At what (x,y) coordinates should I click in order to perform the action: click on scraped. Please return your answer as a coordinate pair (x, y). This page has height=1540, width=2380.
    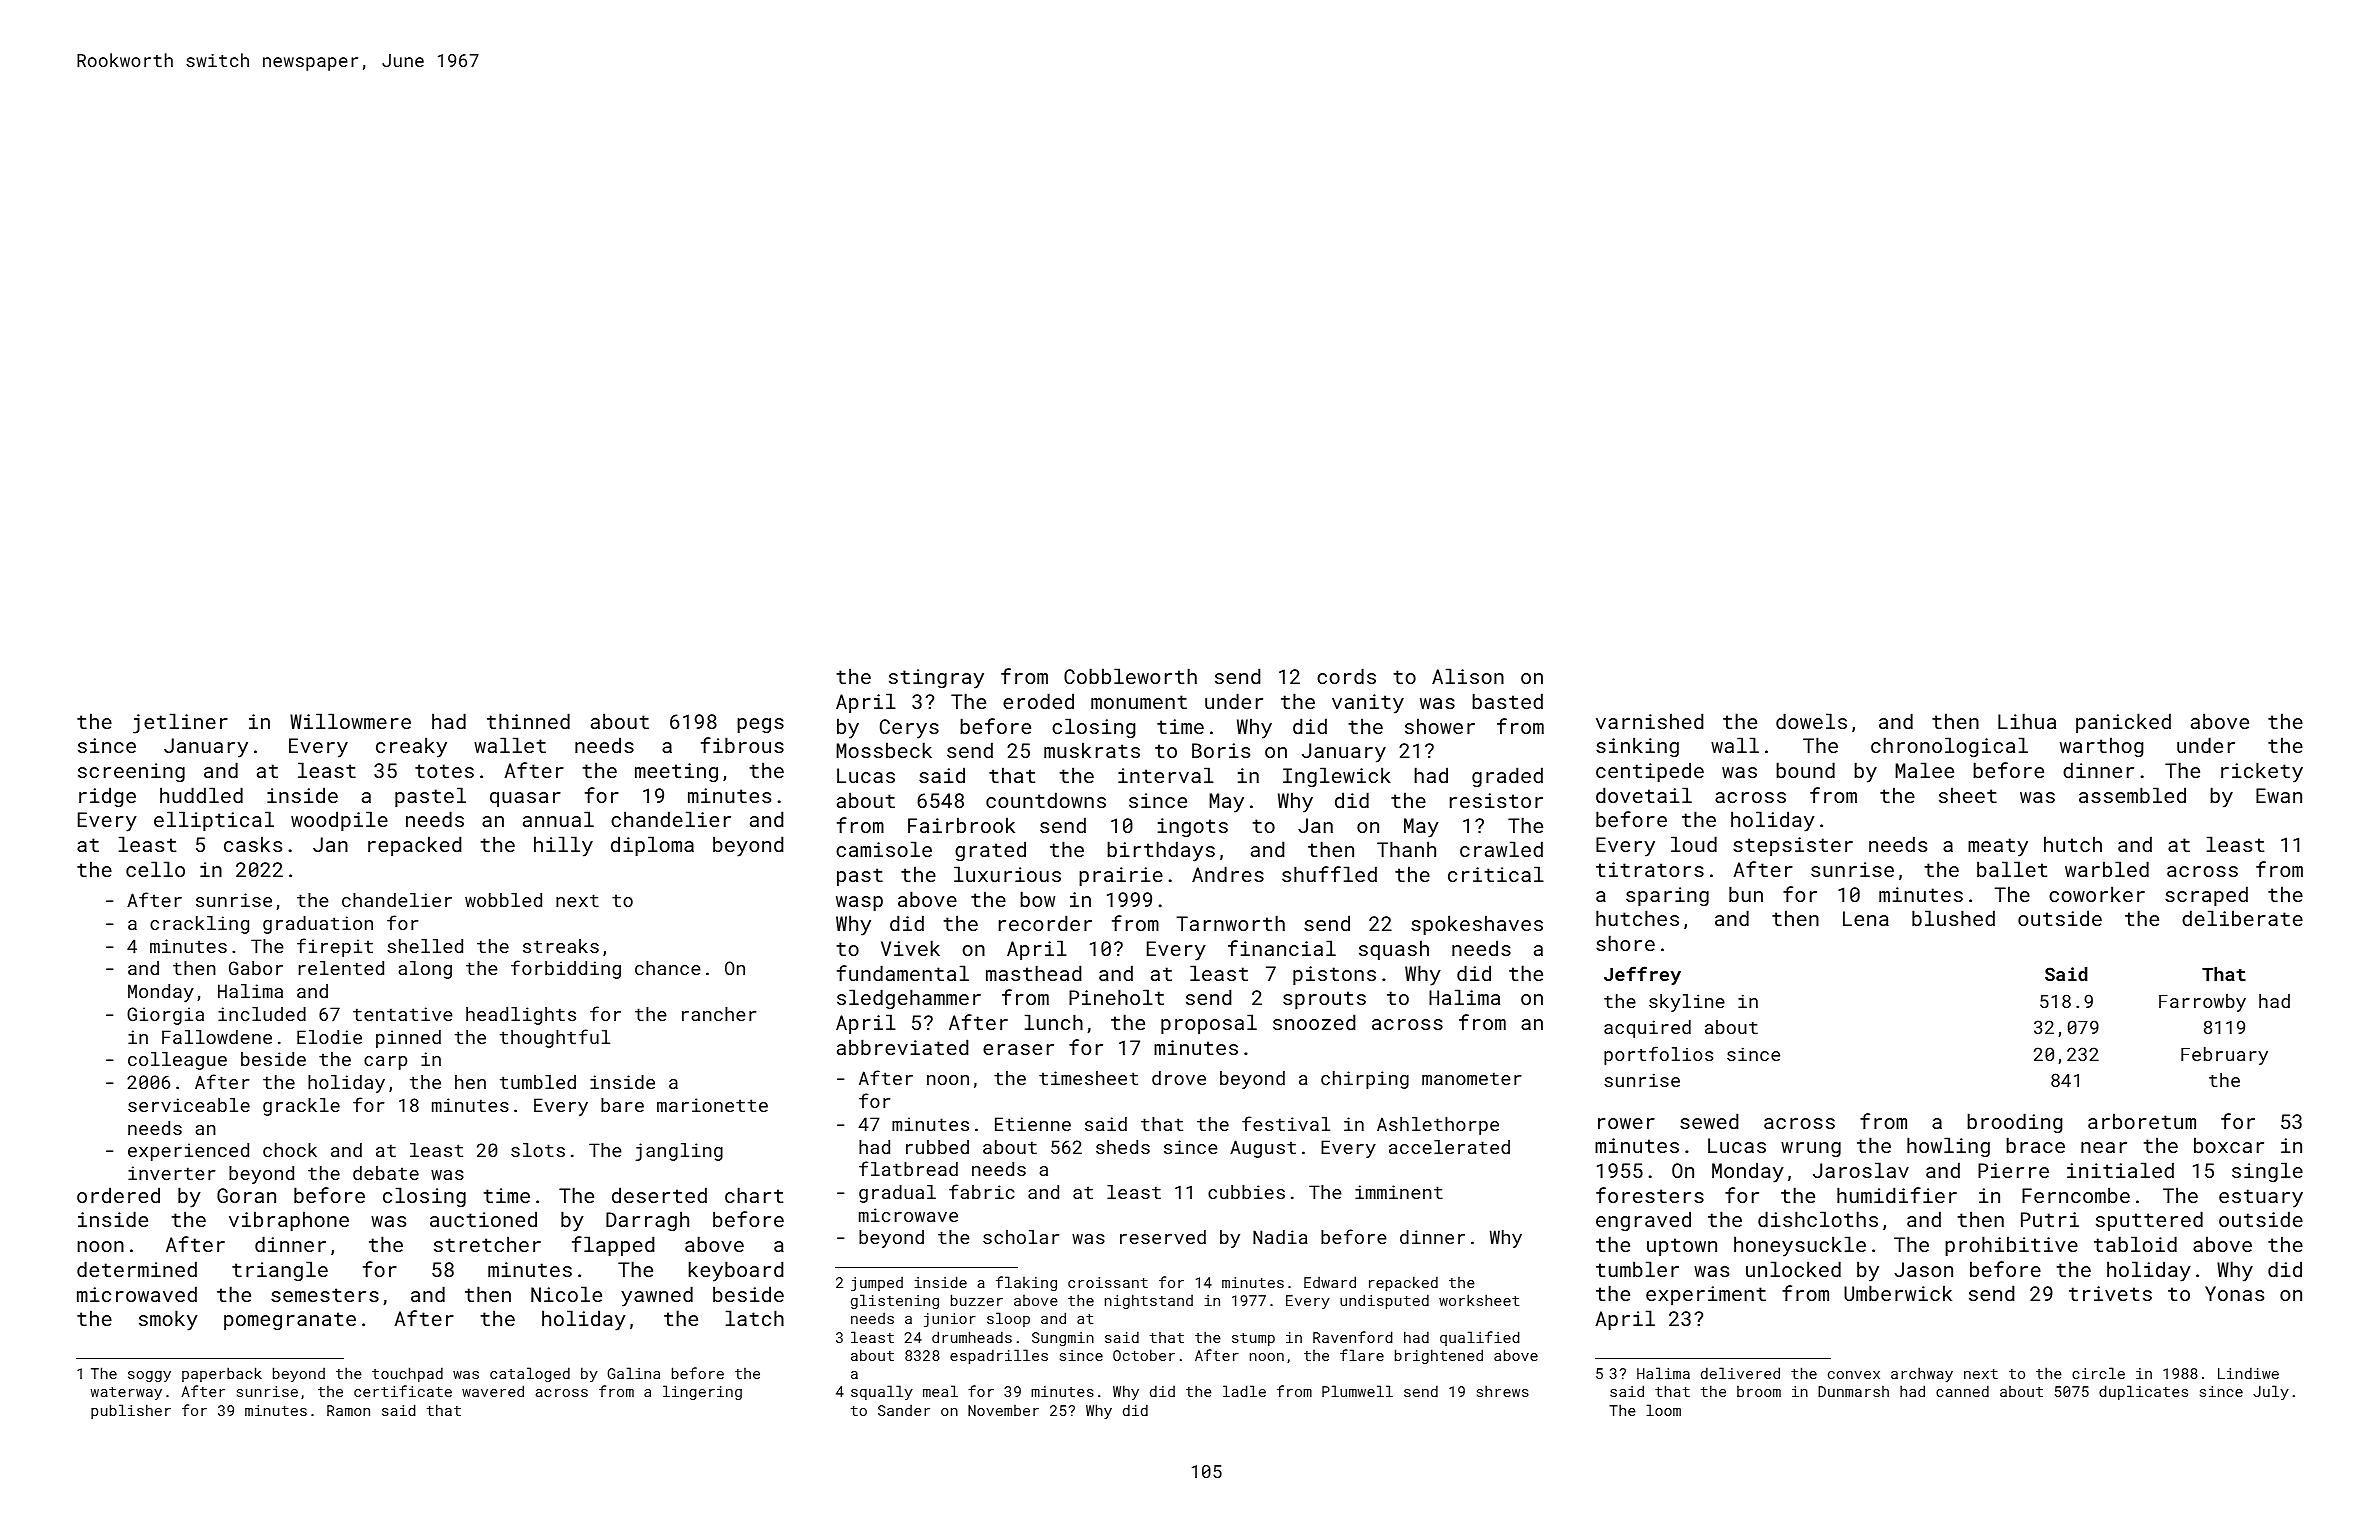
    Looking at the image, I should click on (2206, 896).
